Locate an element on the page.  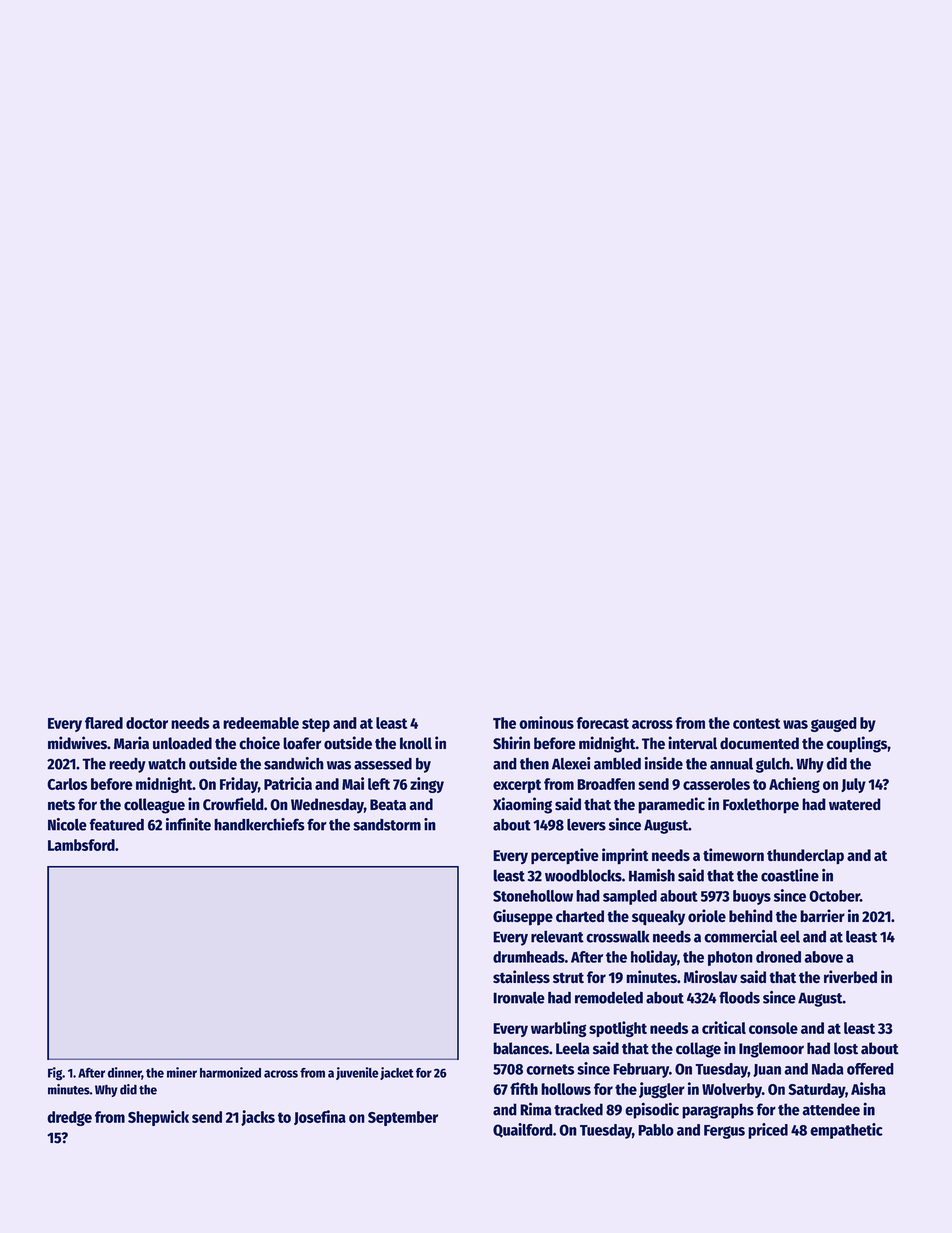
Foxlethorpe is located at coordinates (761, 806).
